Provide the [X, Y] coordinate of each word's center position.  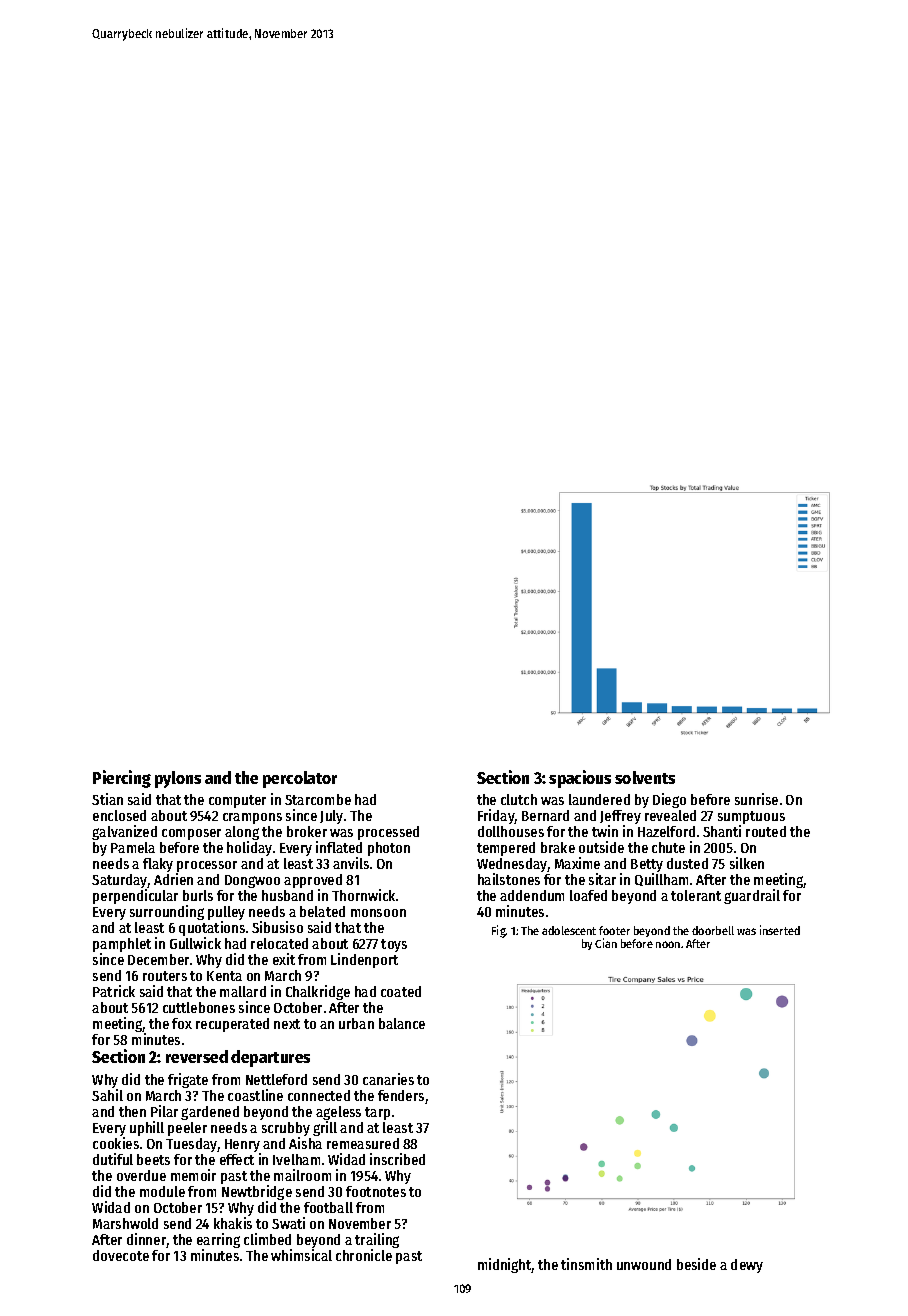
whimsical [301, 1255]
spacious [580, 779]
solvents [645, 777]
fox [182, 1023]
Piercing [122, 779]
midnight [505, 1265]
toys [394, 945]
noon [668, 944]
